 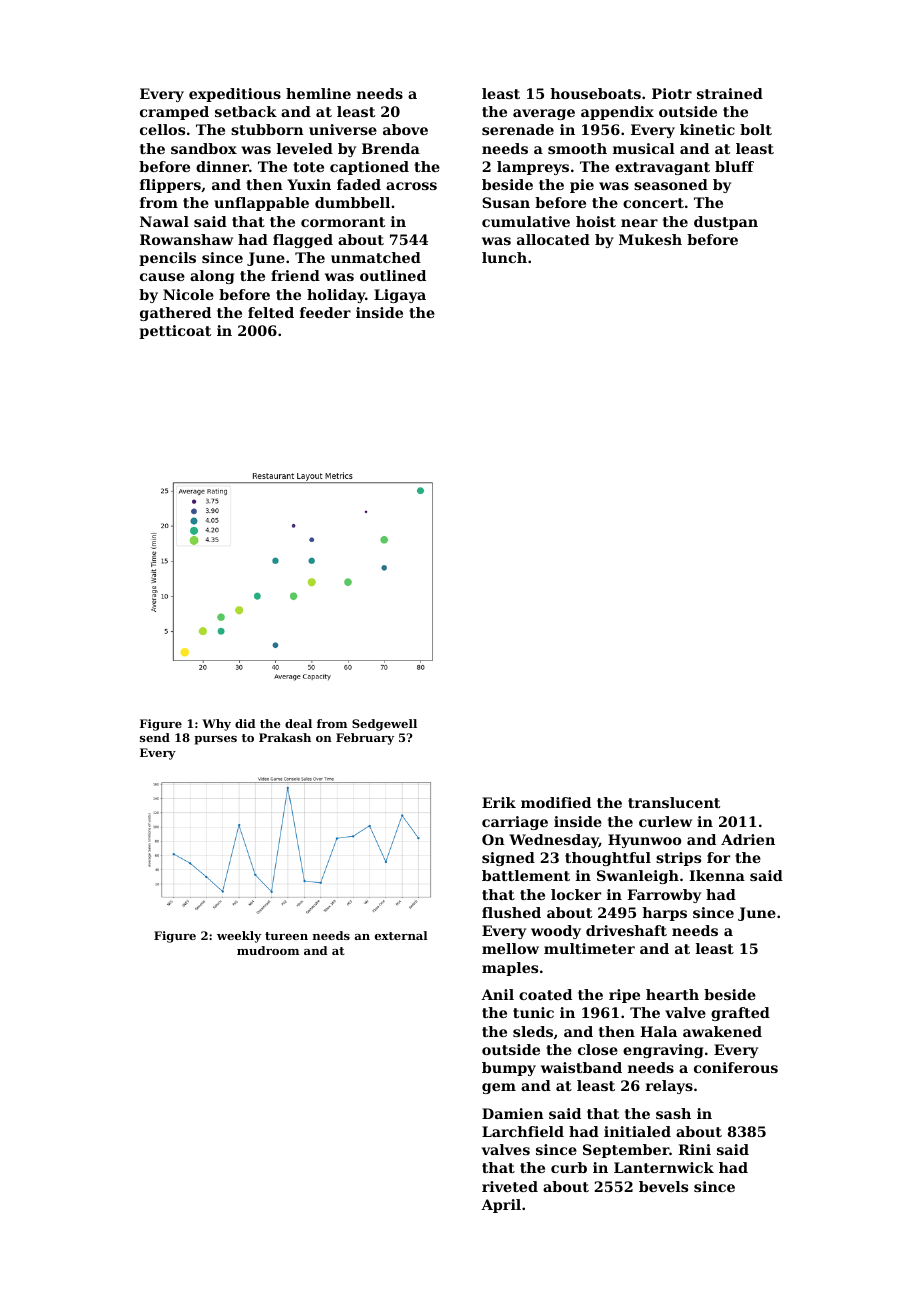 I want to click on above, so click(x=405, y=129).
